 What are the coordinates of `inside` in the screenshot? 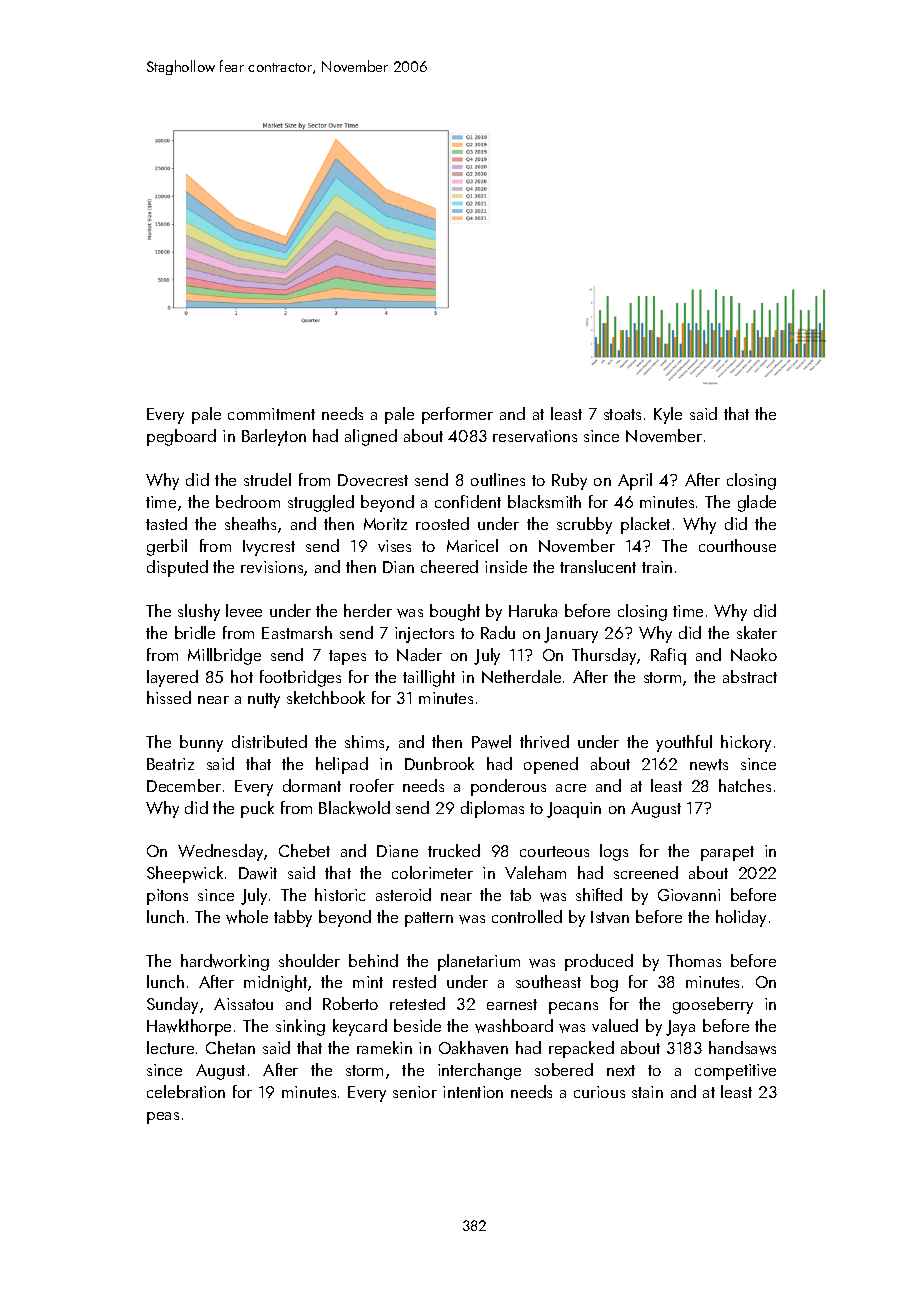 It's located at (506, 566).
